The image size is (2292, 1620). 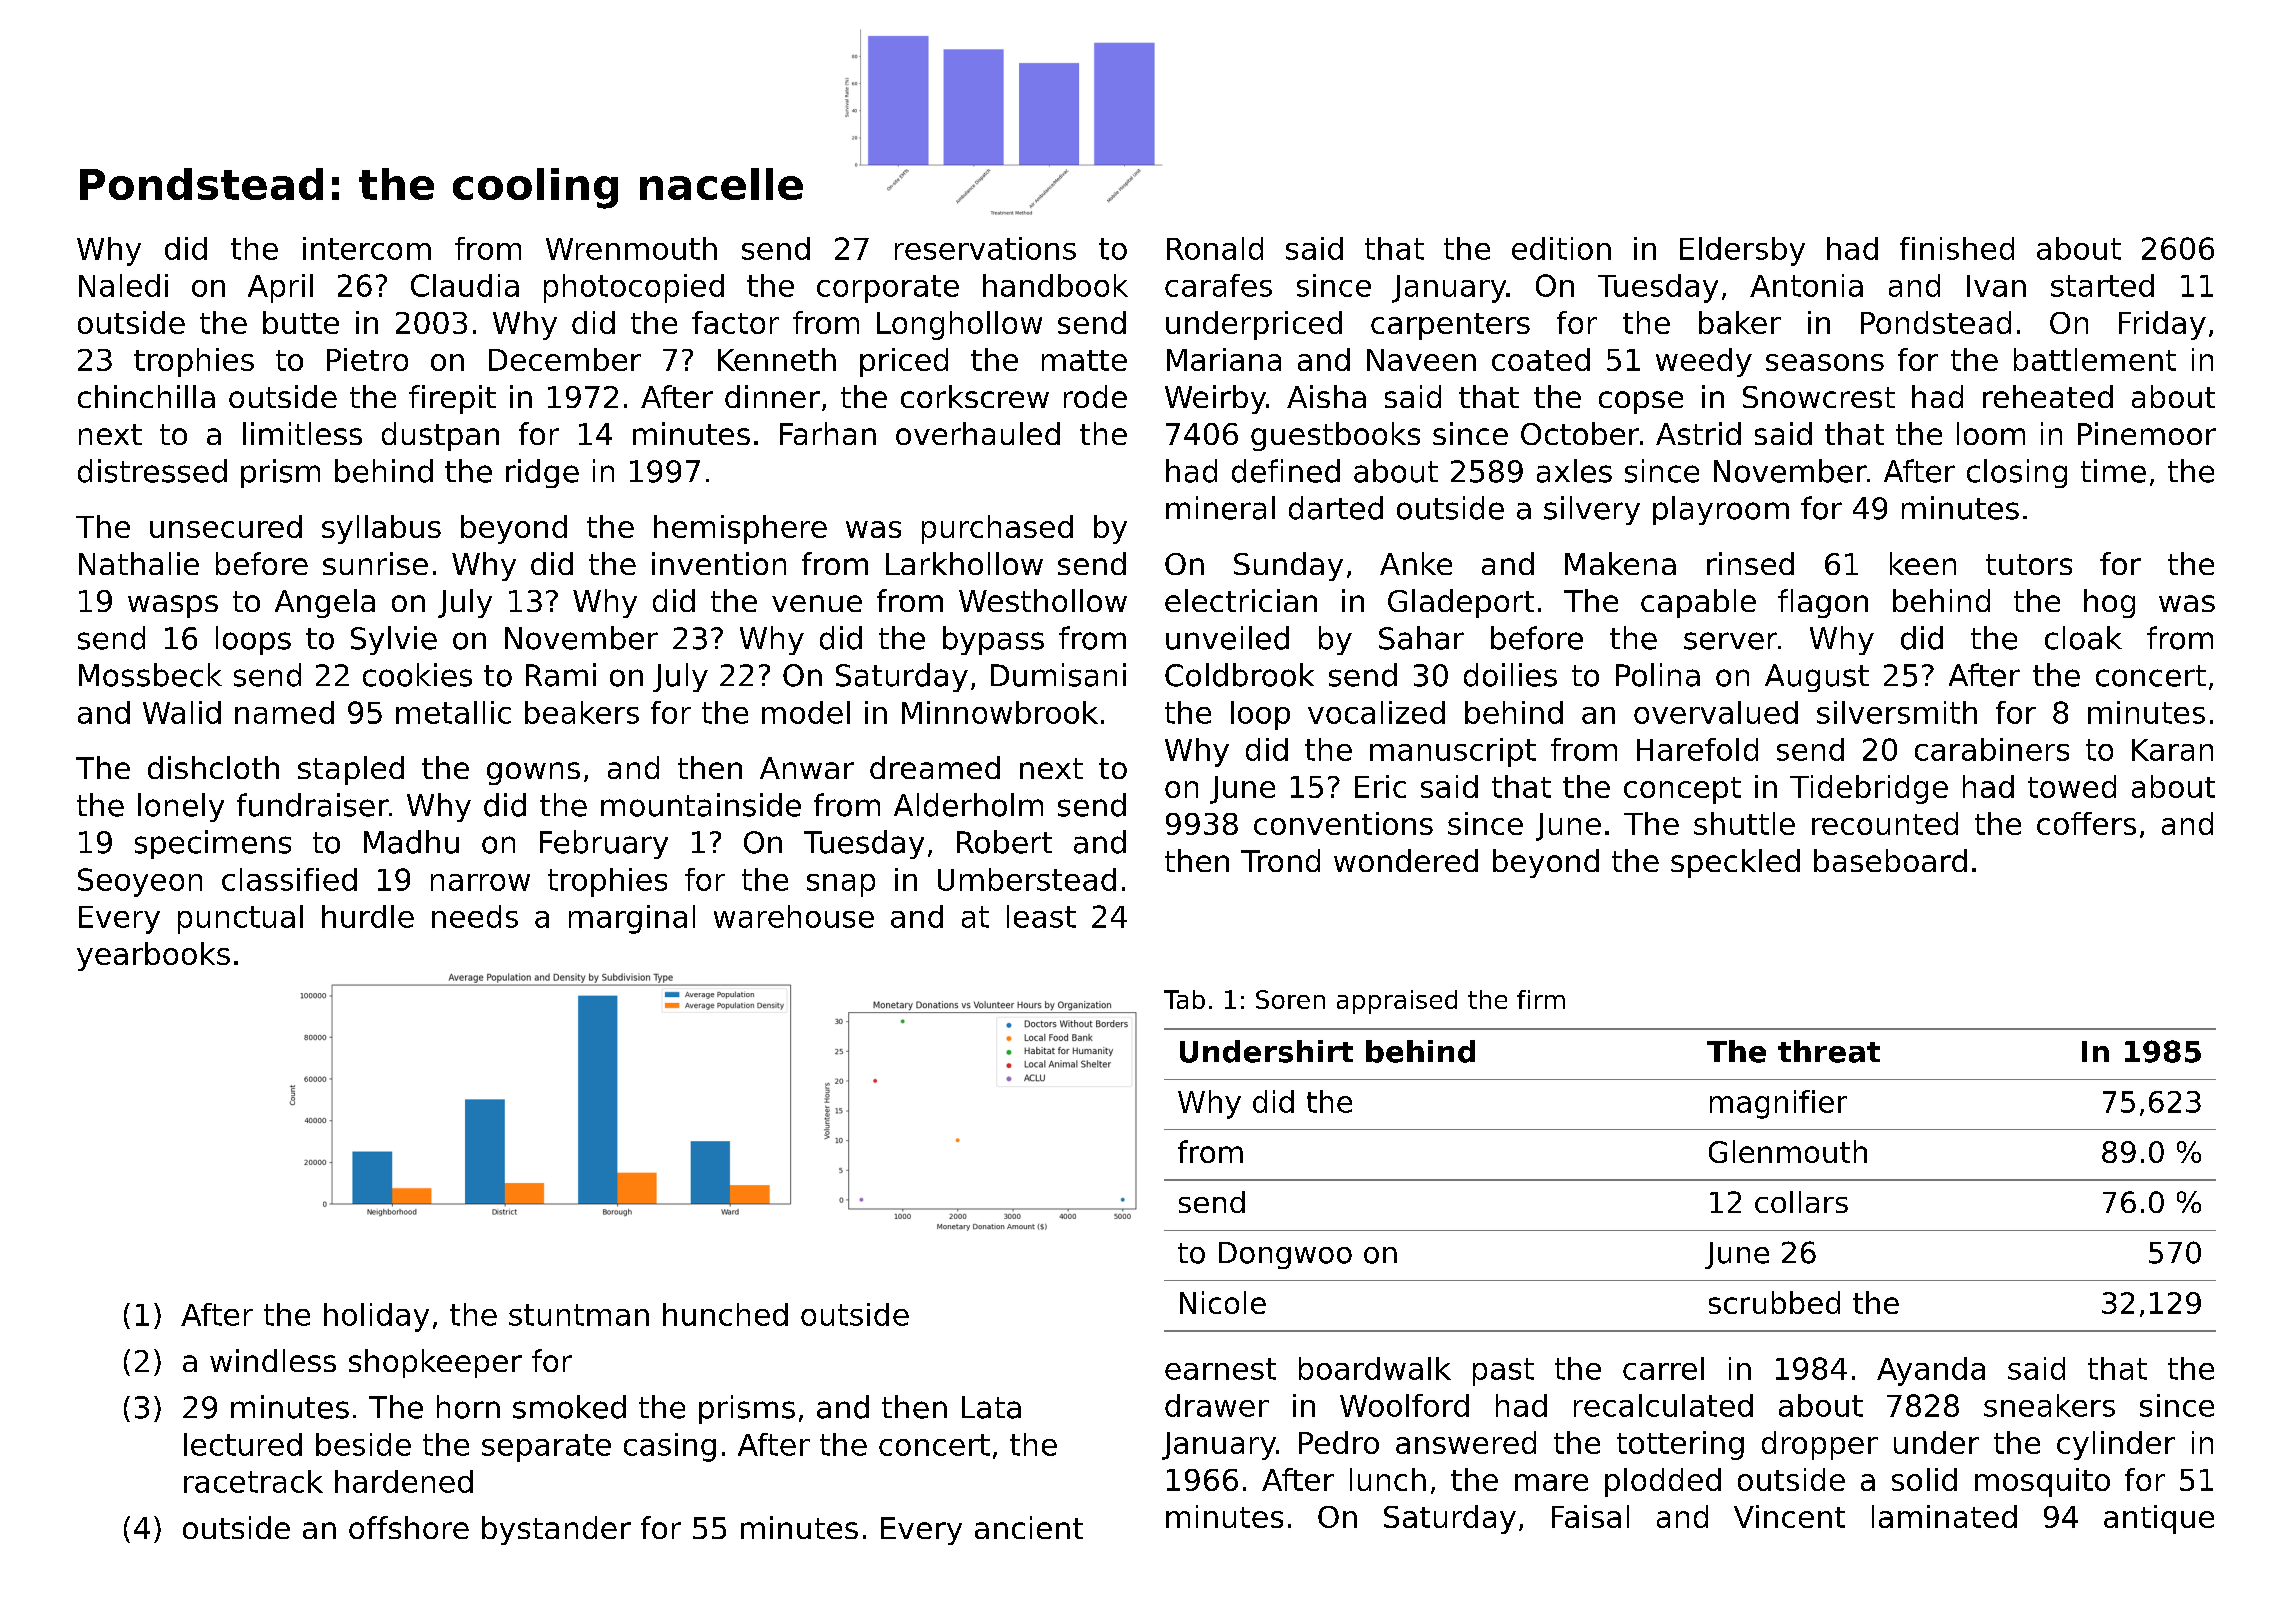 I want to click on speckled, so click(x=1735, y=863).
